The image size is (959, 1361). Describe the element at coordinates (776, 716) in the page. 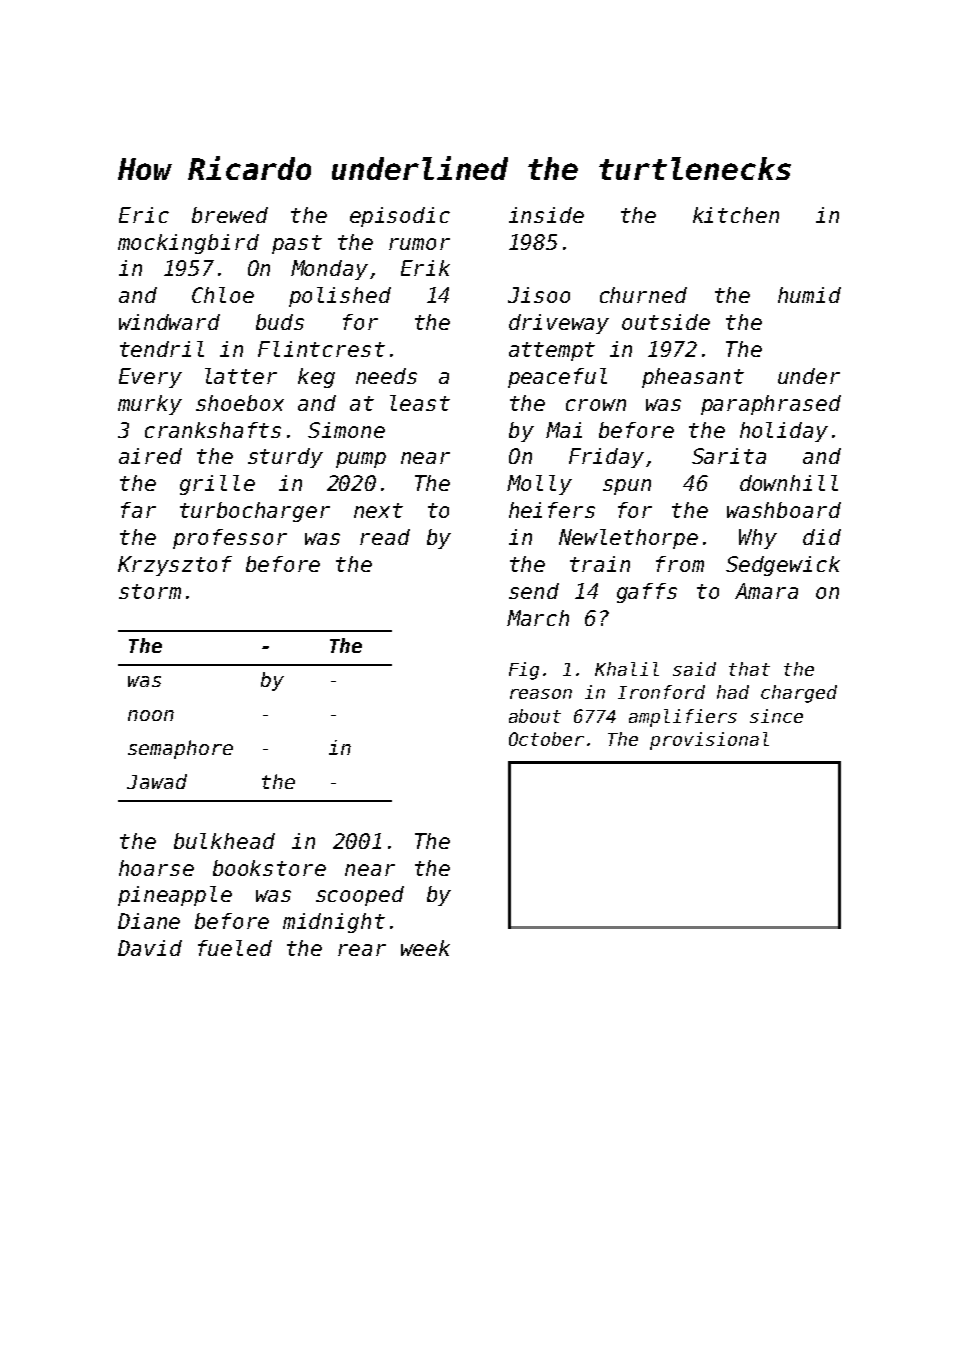

I see `since` at that location.
